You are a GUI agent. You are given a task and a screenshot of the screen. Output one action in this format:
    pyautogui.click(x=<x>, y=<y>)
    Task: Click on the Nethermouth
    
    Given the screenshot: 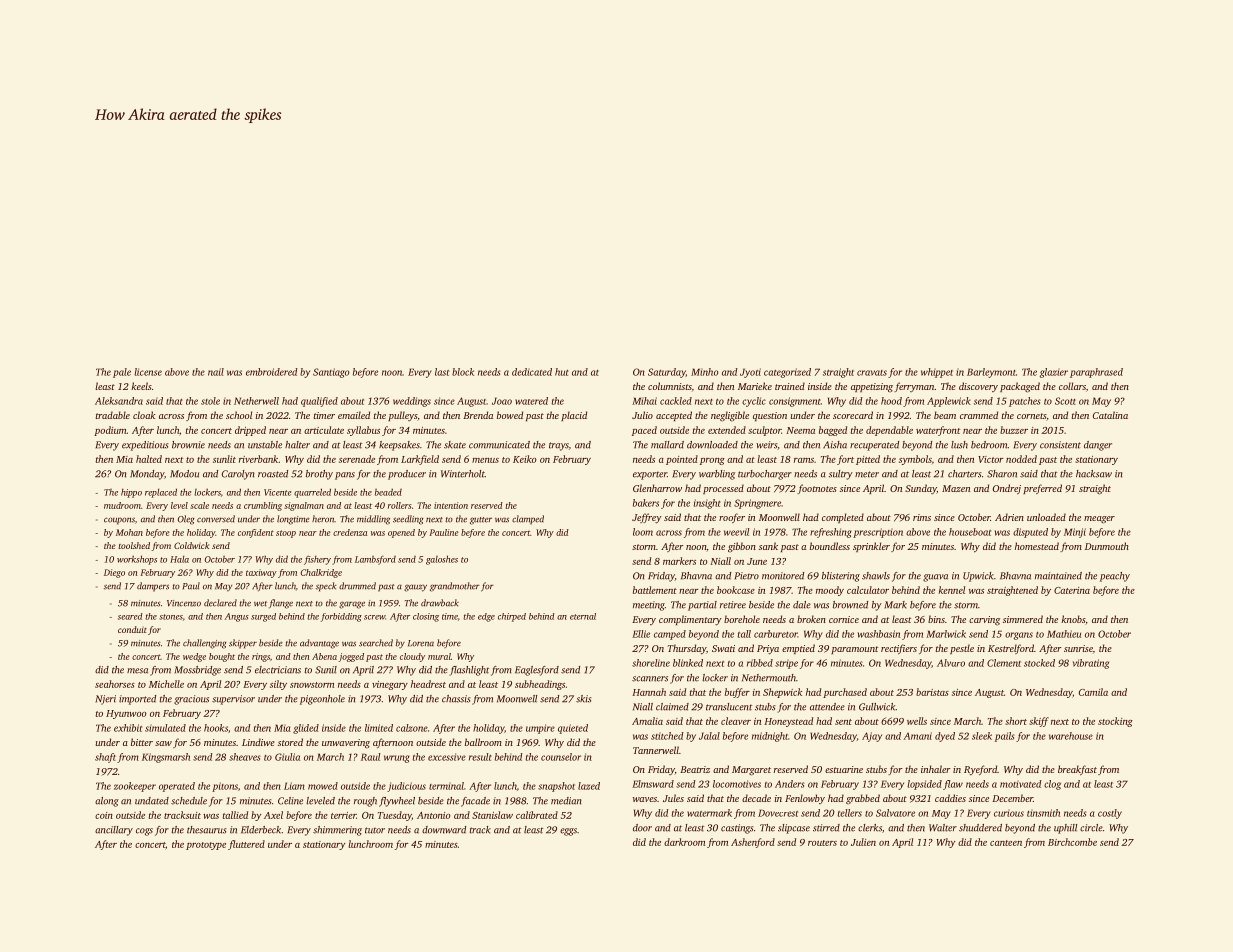 What is the action you would take?
    pyautogui.click(x=769, y=678)
